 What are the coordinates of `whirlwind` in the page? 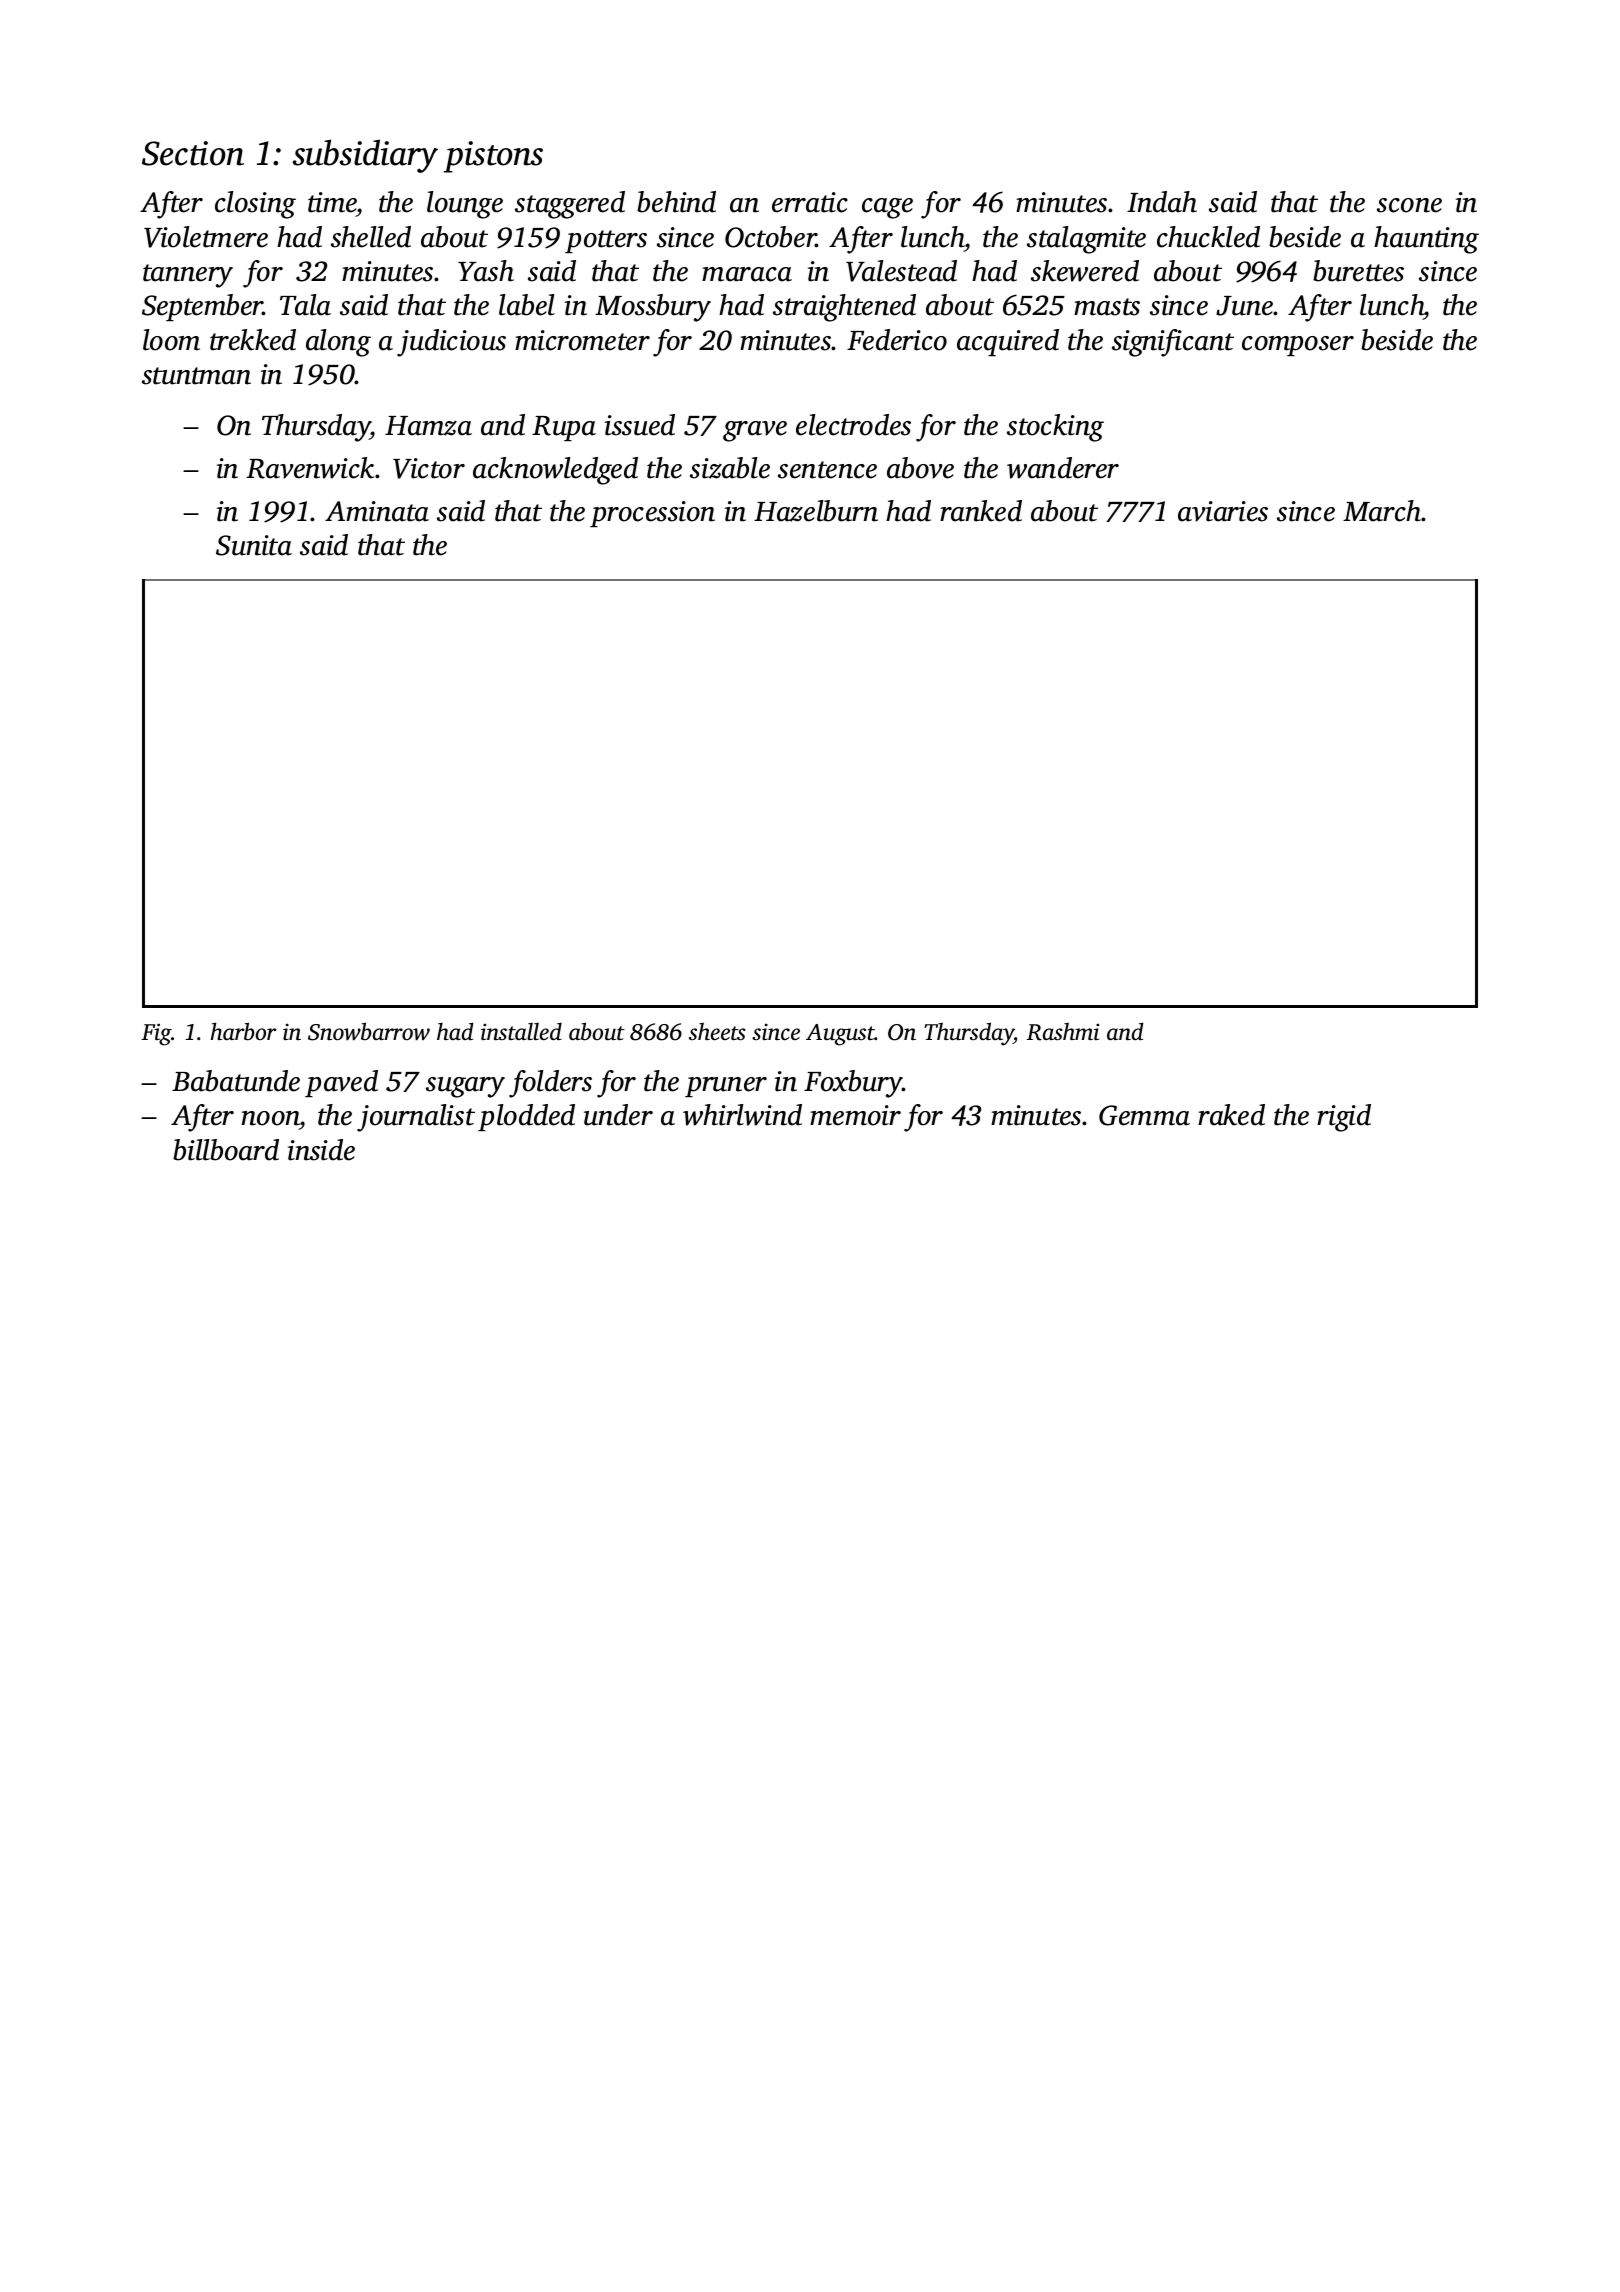 It's located at (742, 1115).
